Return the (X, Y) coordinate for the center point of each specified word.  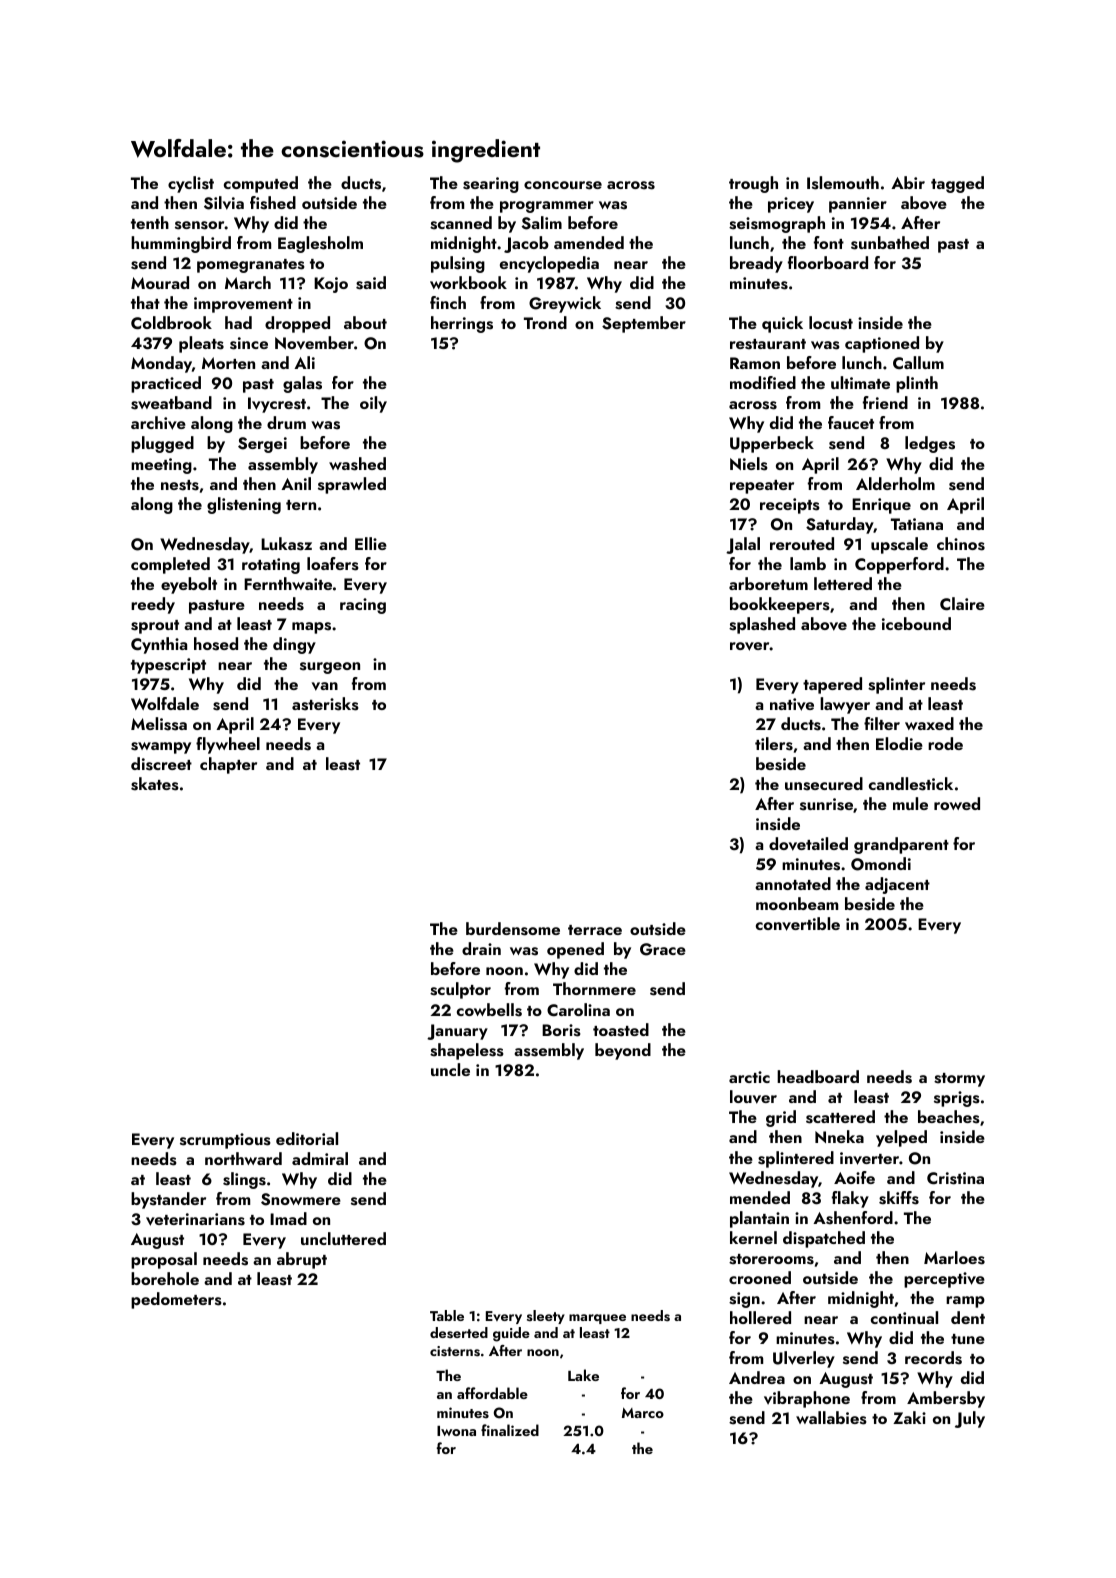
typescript (168, 666)
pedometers (176, 1300)
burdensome (513, 929)
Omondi (881, 864)
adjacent (897, 885)
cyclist (191, 184)
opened (575, 950)
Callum (918, 362)
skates (155, 784)
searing (491, 185)
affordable (492, 1393)
